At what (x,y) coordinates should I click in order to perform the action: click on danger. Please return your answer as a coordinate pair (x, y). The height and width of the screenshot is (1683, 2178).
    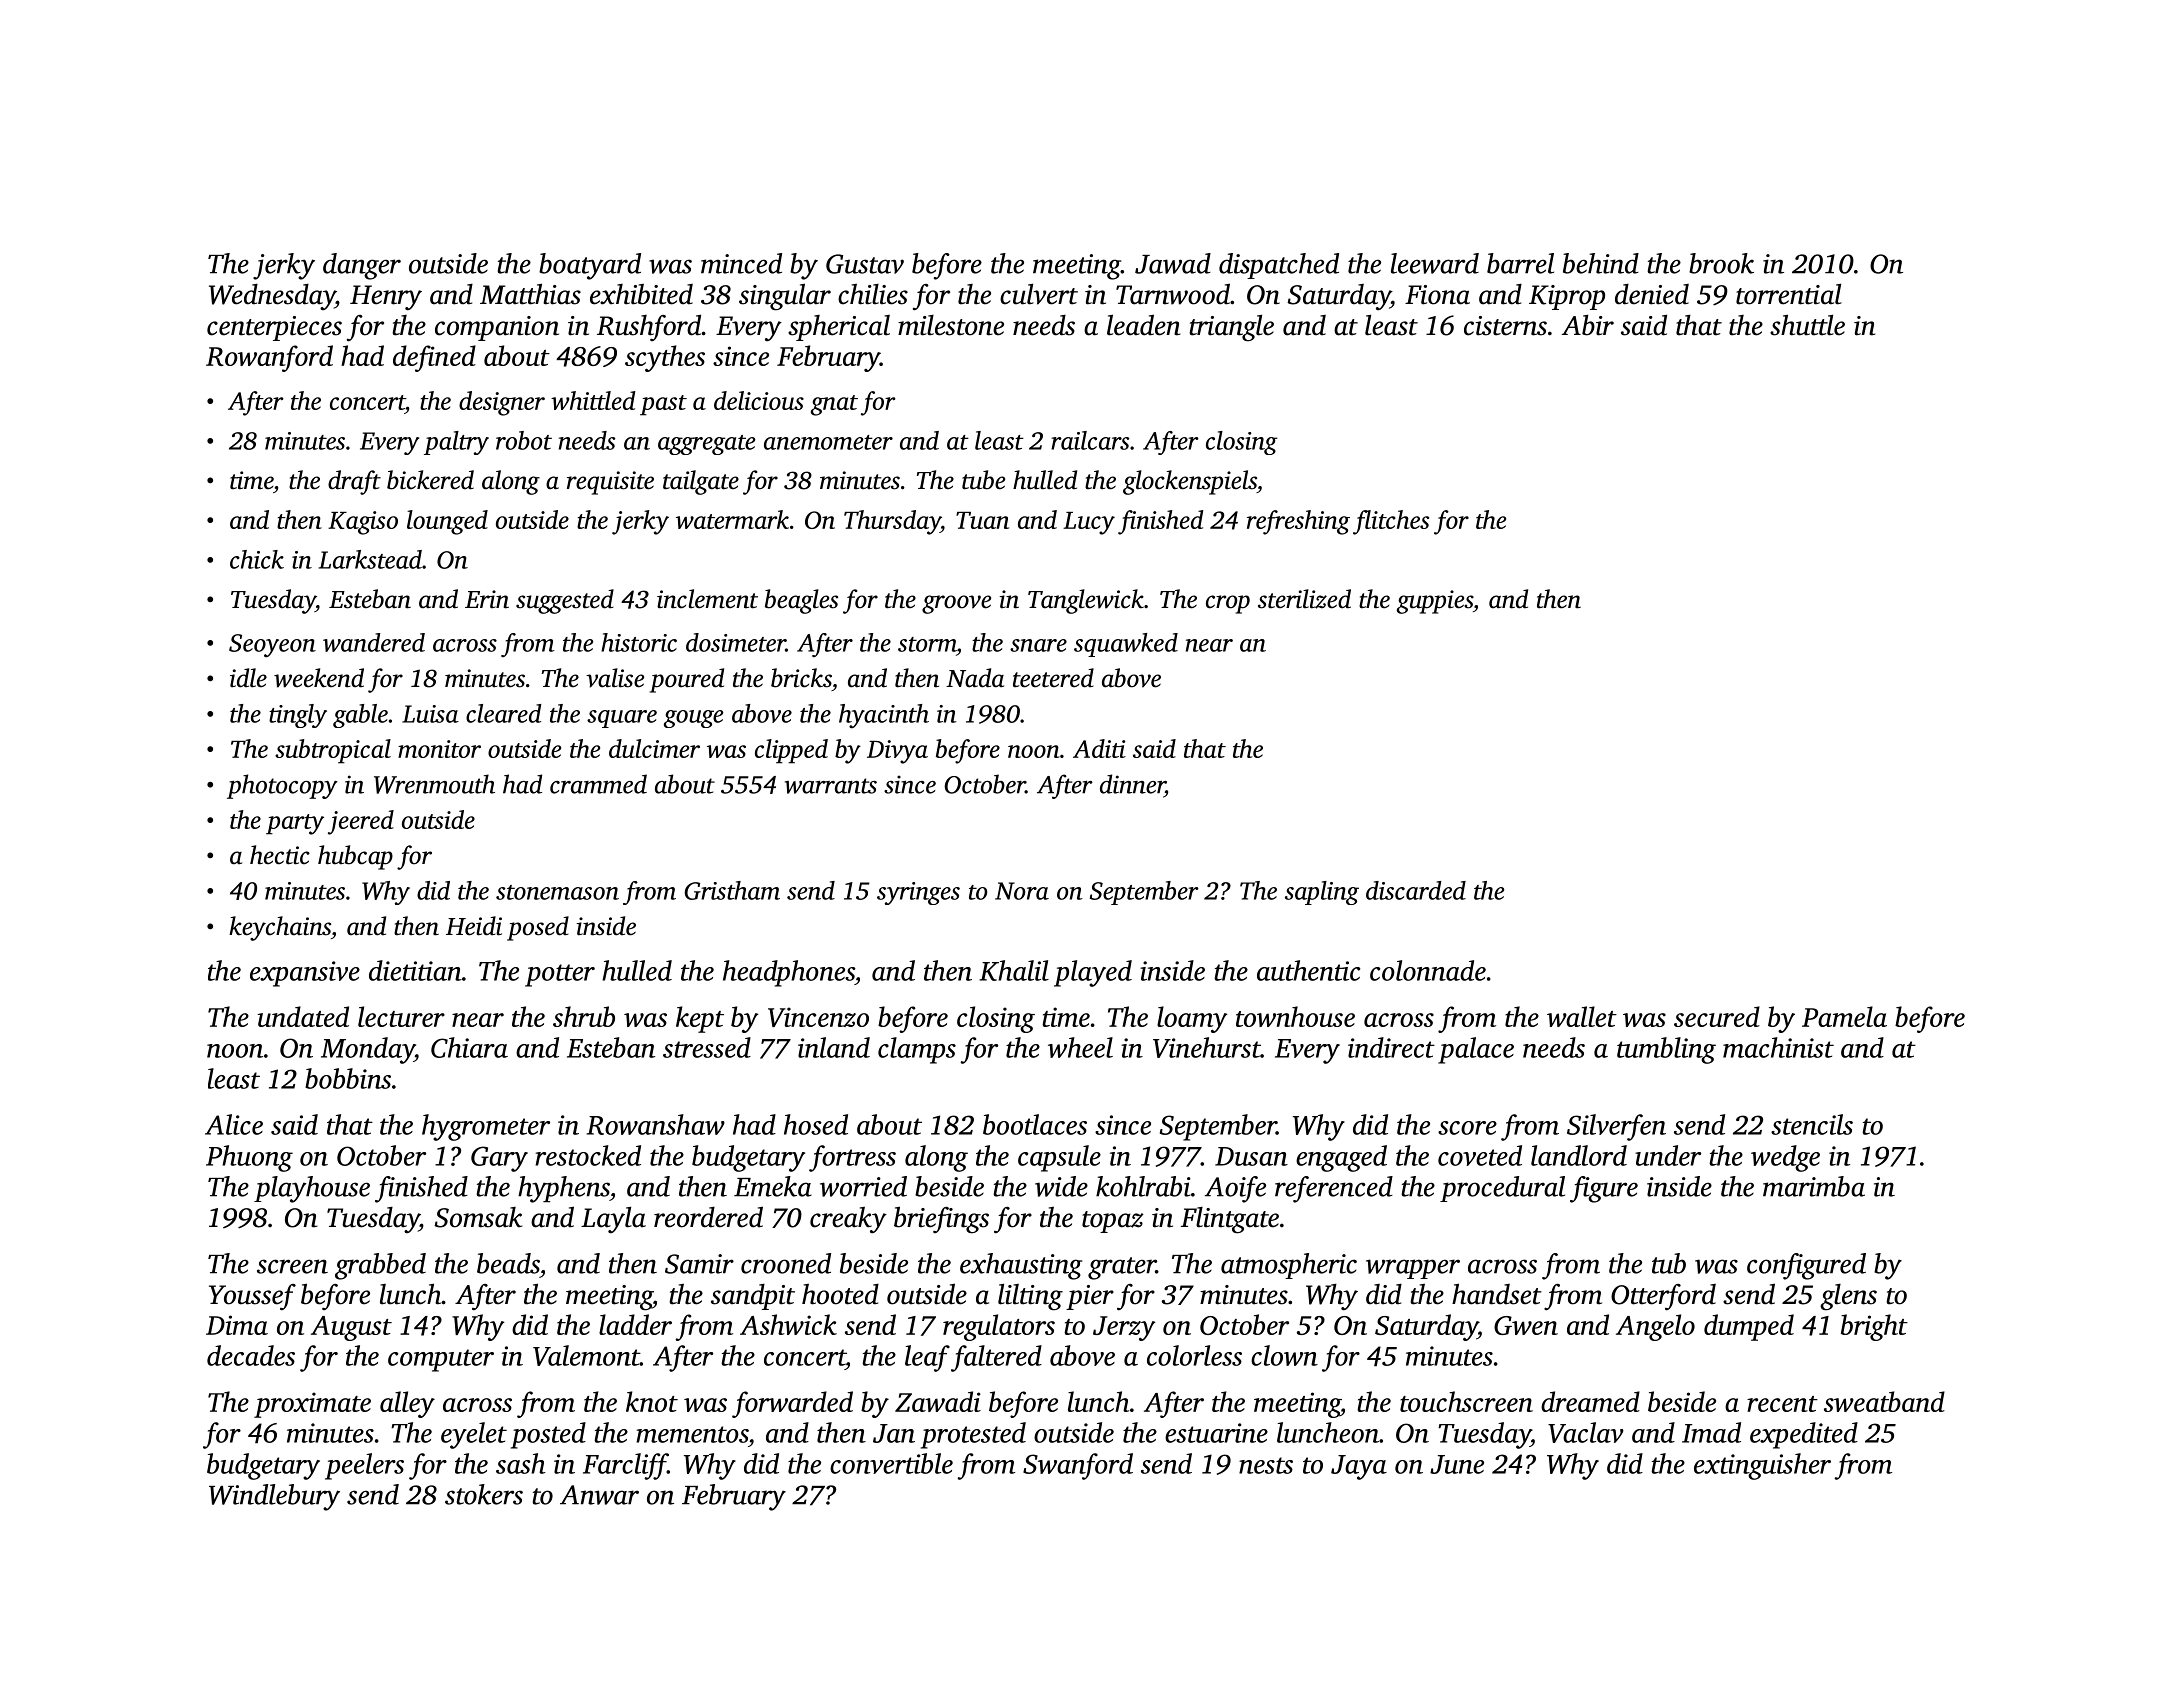
    Looking at the image, I should click on (362, 266).
